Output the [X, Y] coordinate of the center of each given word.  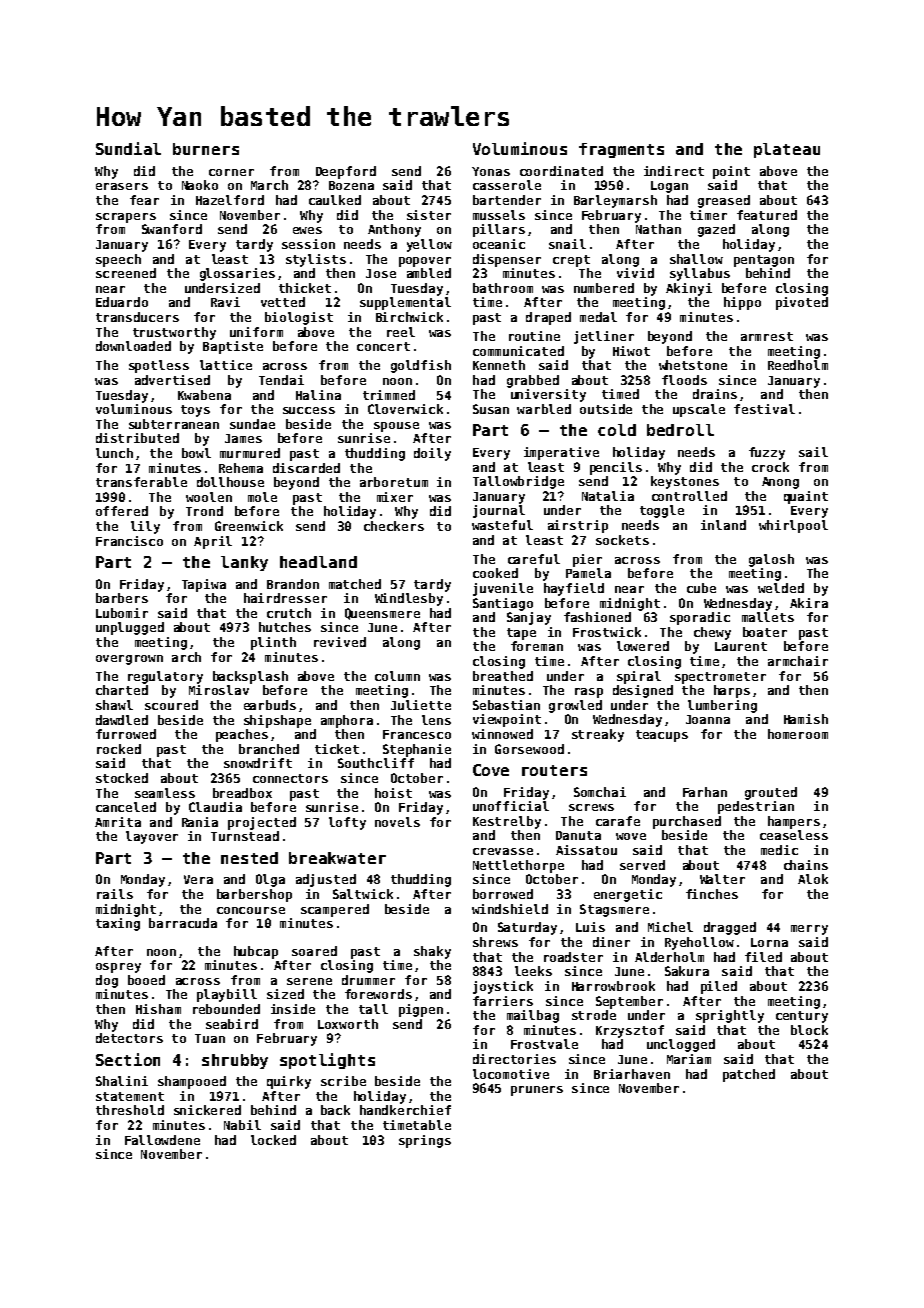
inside [293, 1009]
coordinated [561, 171]
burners [206, 149]
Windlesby [409, 599]
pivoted [802, 303]
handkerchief [405, 1110]
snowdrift [258, 763]
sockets [622, 540]
